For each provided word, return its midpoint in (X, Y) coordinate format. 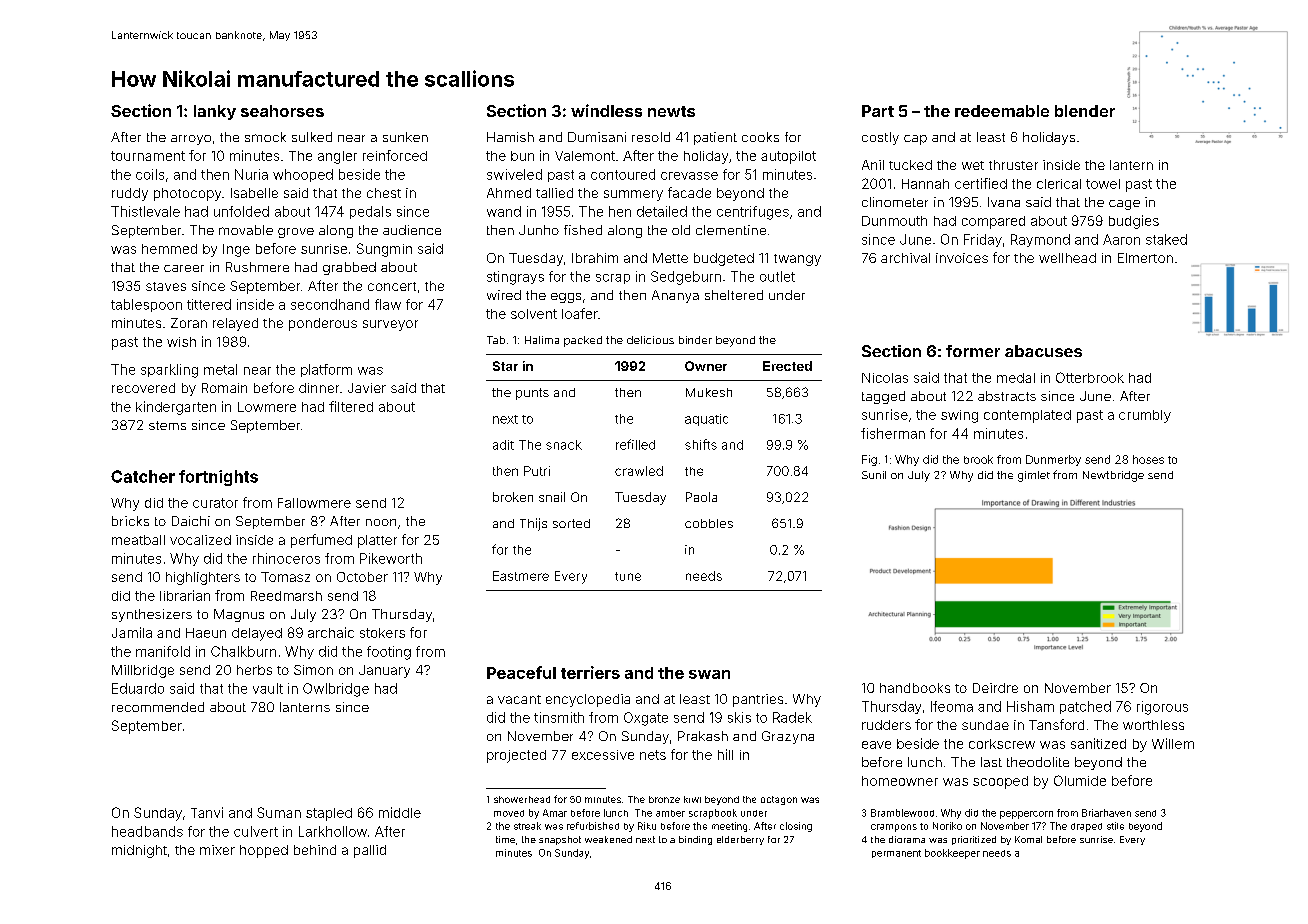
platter (377, 541)
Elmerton (1145, 258)
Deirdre (995, 688)
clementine (731, 230)
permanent (896, 854)
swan (709, 674)
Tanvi (207, 812)
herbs (254, 670)
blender (1085, 111)
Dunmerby (1053, 460)
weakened (608, 839)
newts (671, 111)
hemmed (169, 249)
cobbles (709, 523)
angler (337, 157)
